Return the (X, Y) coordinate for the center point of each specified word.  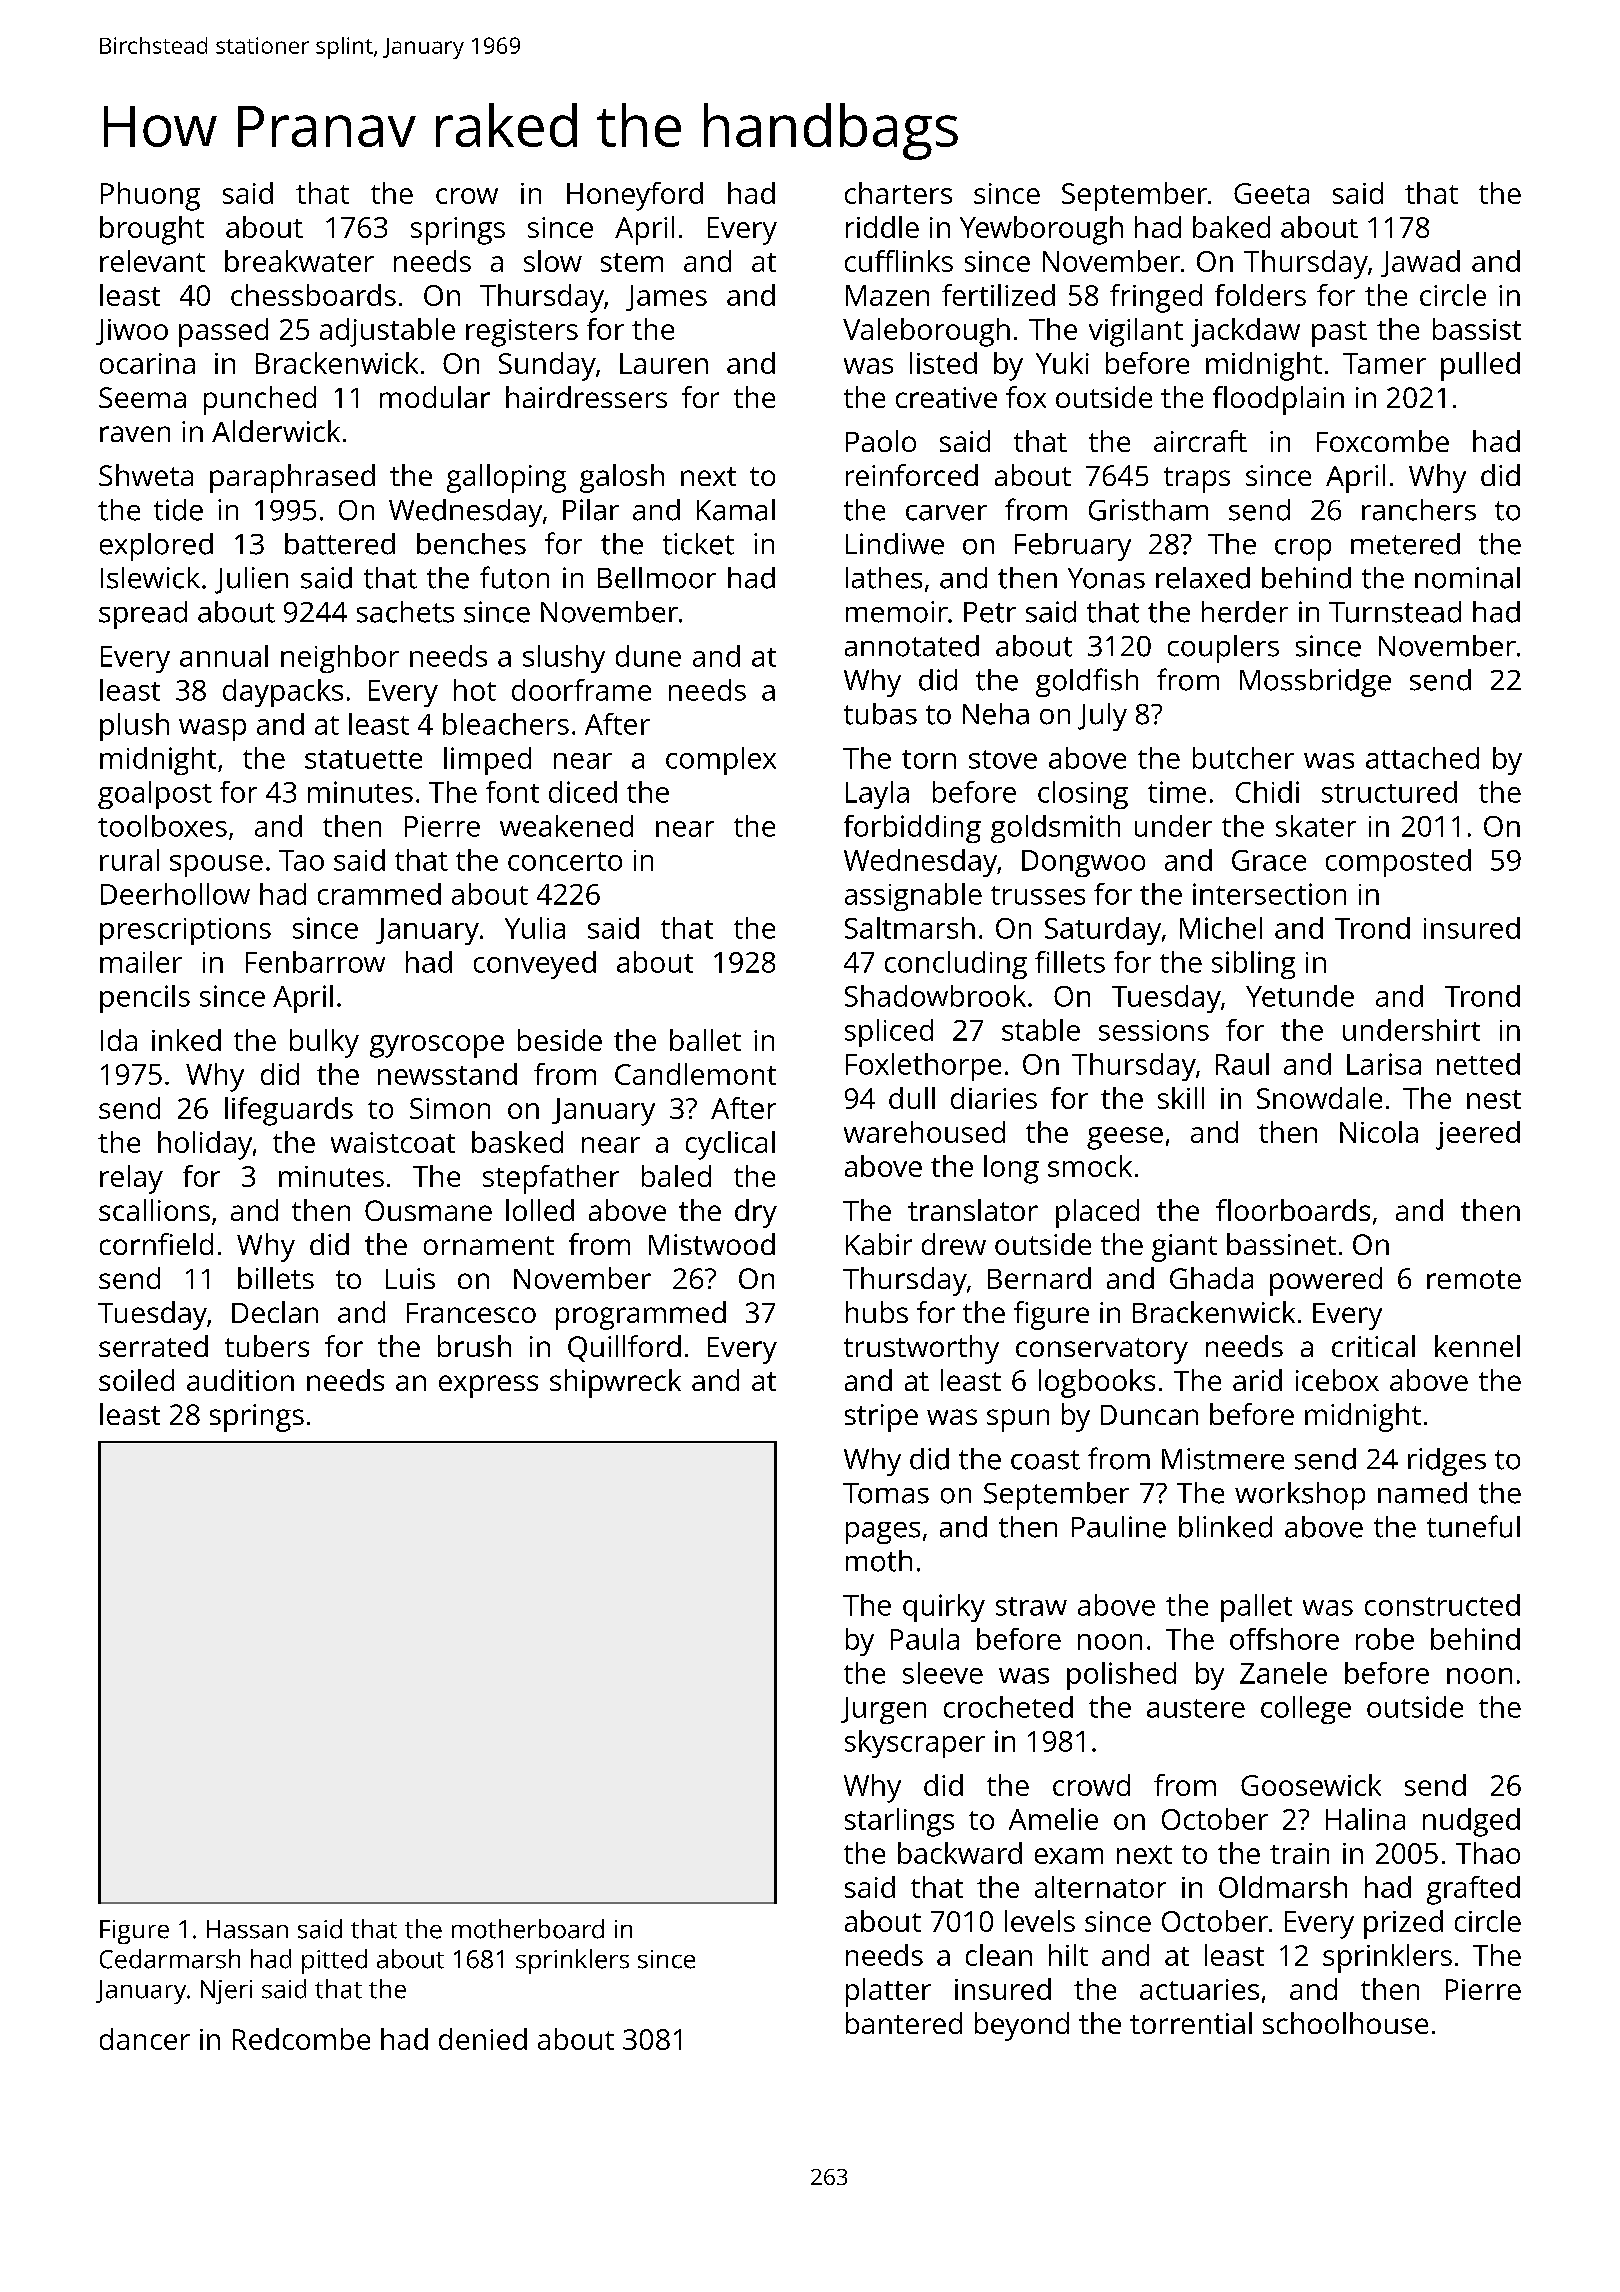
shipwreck (615, 1383)
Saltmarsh (910, 928)
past (1339, 334)
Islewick (150, 578)
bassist (1477, 329)
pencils (145, 999)
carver (946, 513)
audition (240, 1380)
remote (1474, 1279)
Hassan (247, 1929)
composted (1398, 863)
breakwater (299, 261)
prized (1403, 1924)
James (666, 298)
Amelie (1053, 1819)
